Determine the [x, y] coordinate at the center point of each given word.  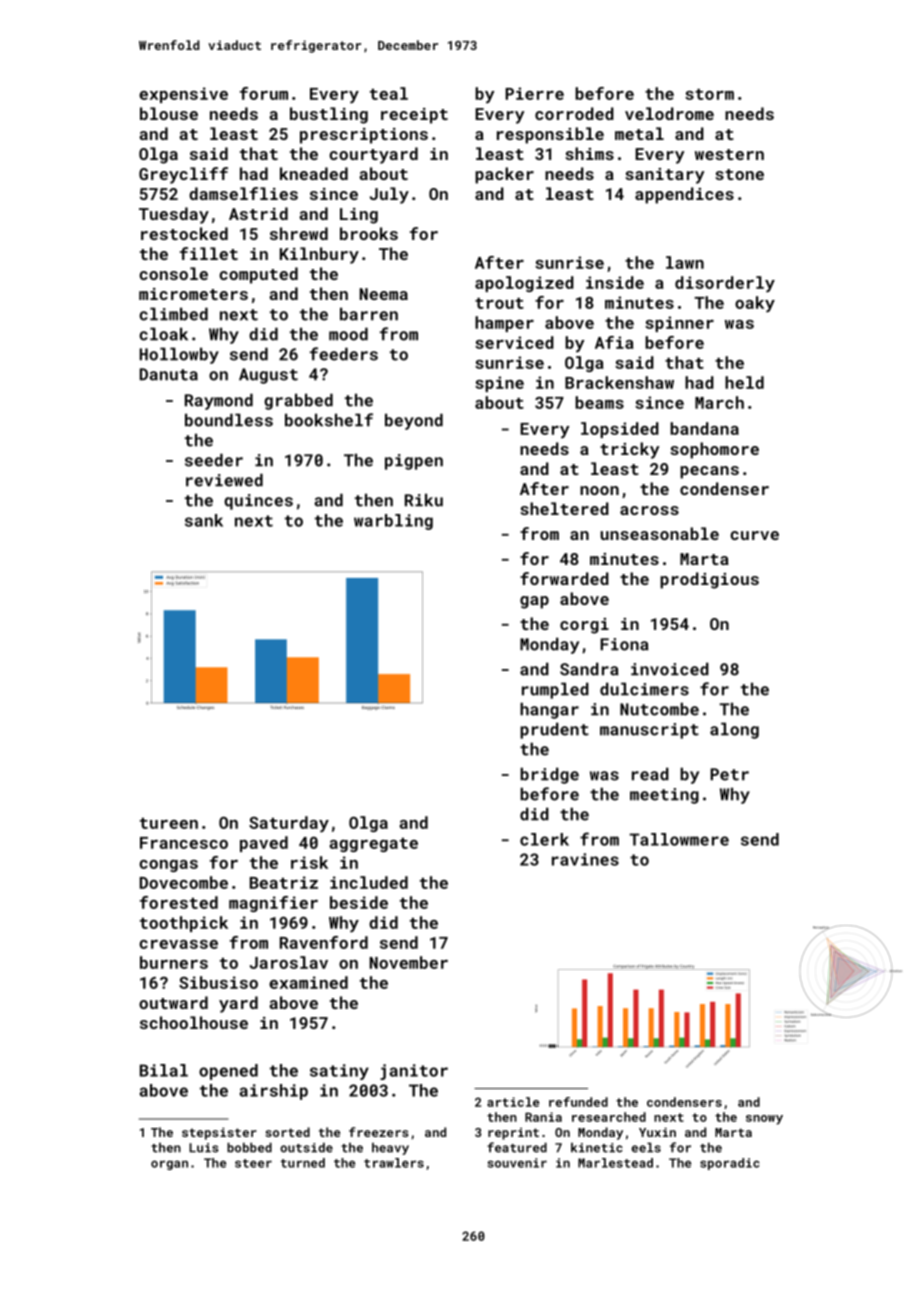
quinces [258, 502]
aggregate [373, 845]
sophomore [714, 450]
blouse [169, 113]
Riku [424, 500]
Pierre [534, 93]
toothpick [184, 924]
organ [169, 1165]
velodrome [669, 113]
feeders [344, 354]
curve [754, 535]
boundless [229, 420]
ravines [585, 859]
